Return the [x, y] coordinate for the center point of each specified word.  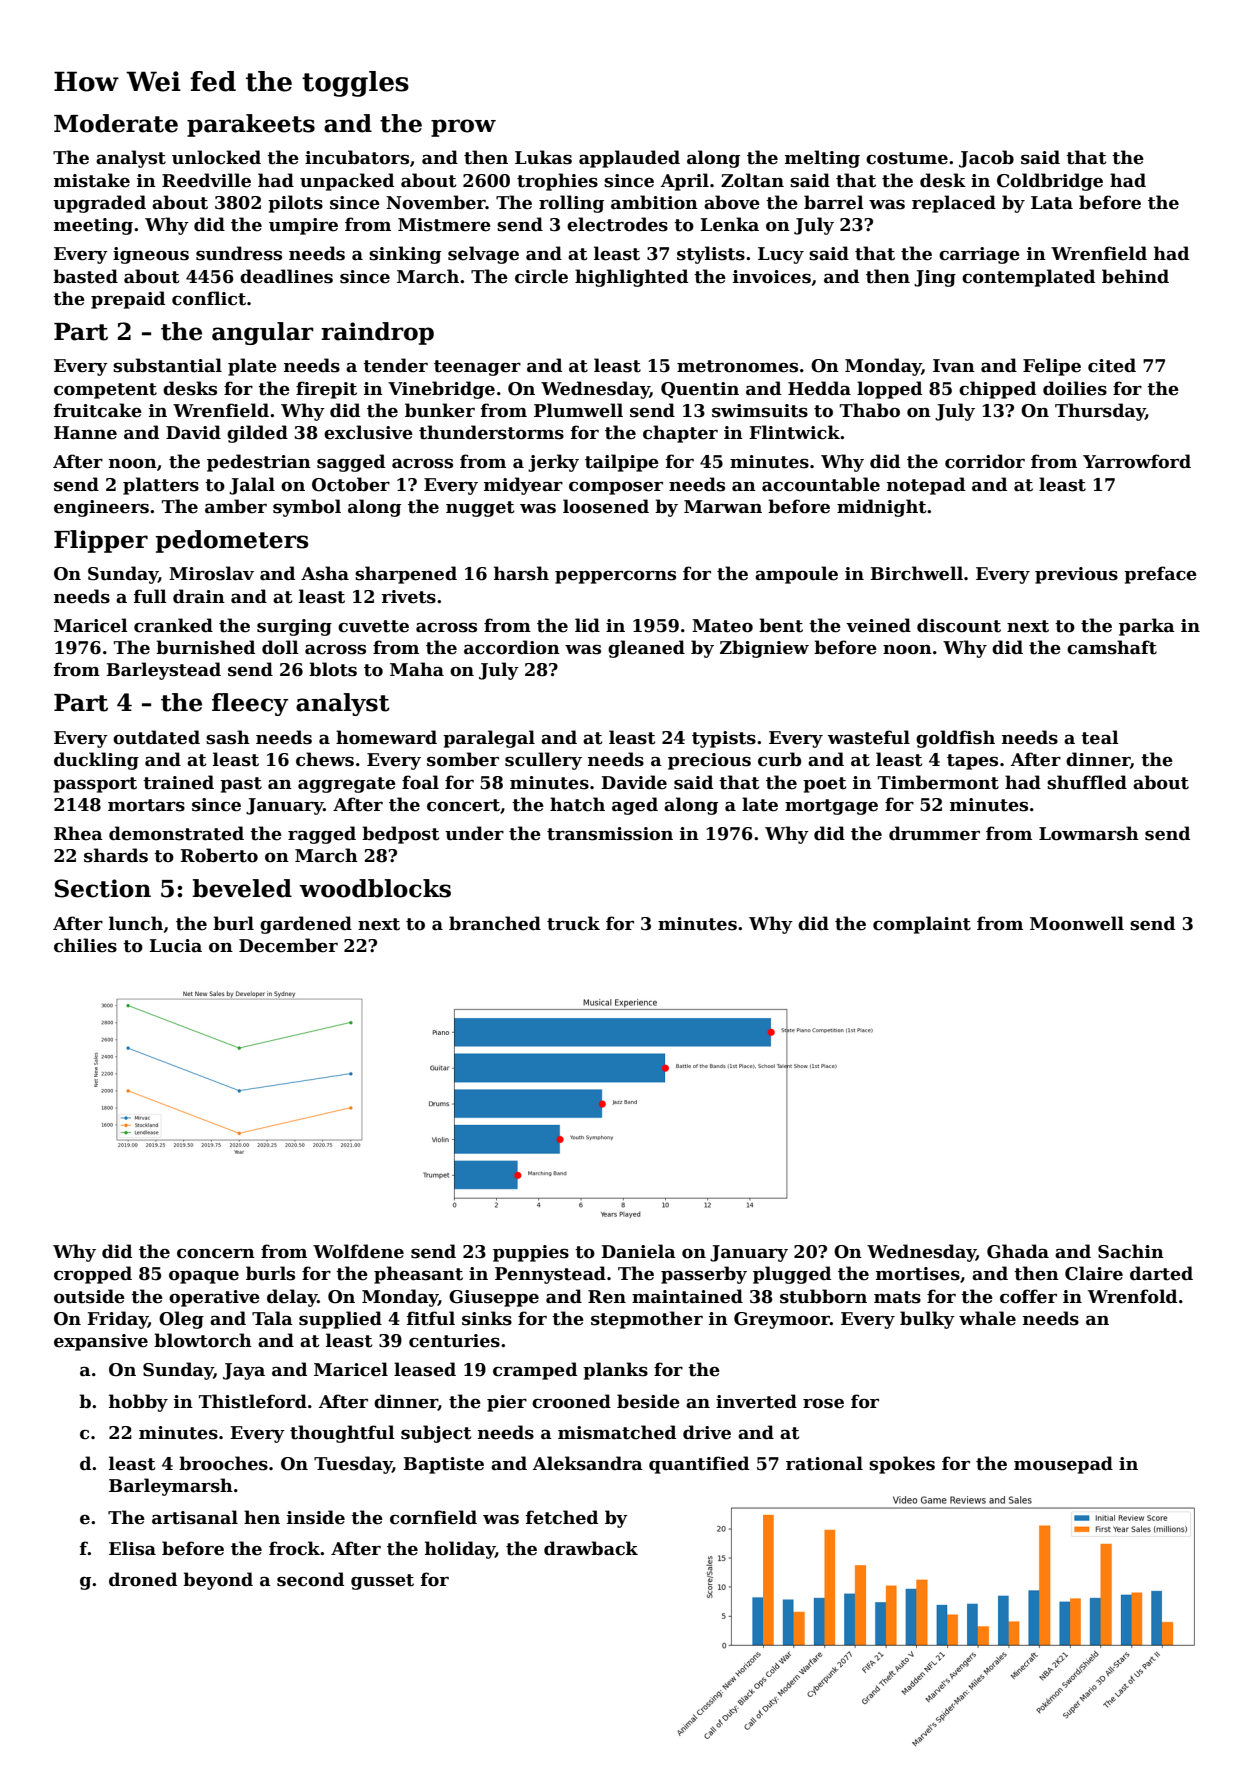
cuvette [373, 626]
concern [216, 1253]
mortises [918, 1274]
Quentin [700, 390]
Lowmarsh [1089, 833]
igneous [151, 255]
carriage [979, 255]
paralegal [489, 739]
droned [143, 1579]
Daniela [638, 1251]
